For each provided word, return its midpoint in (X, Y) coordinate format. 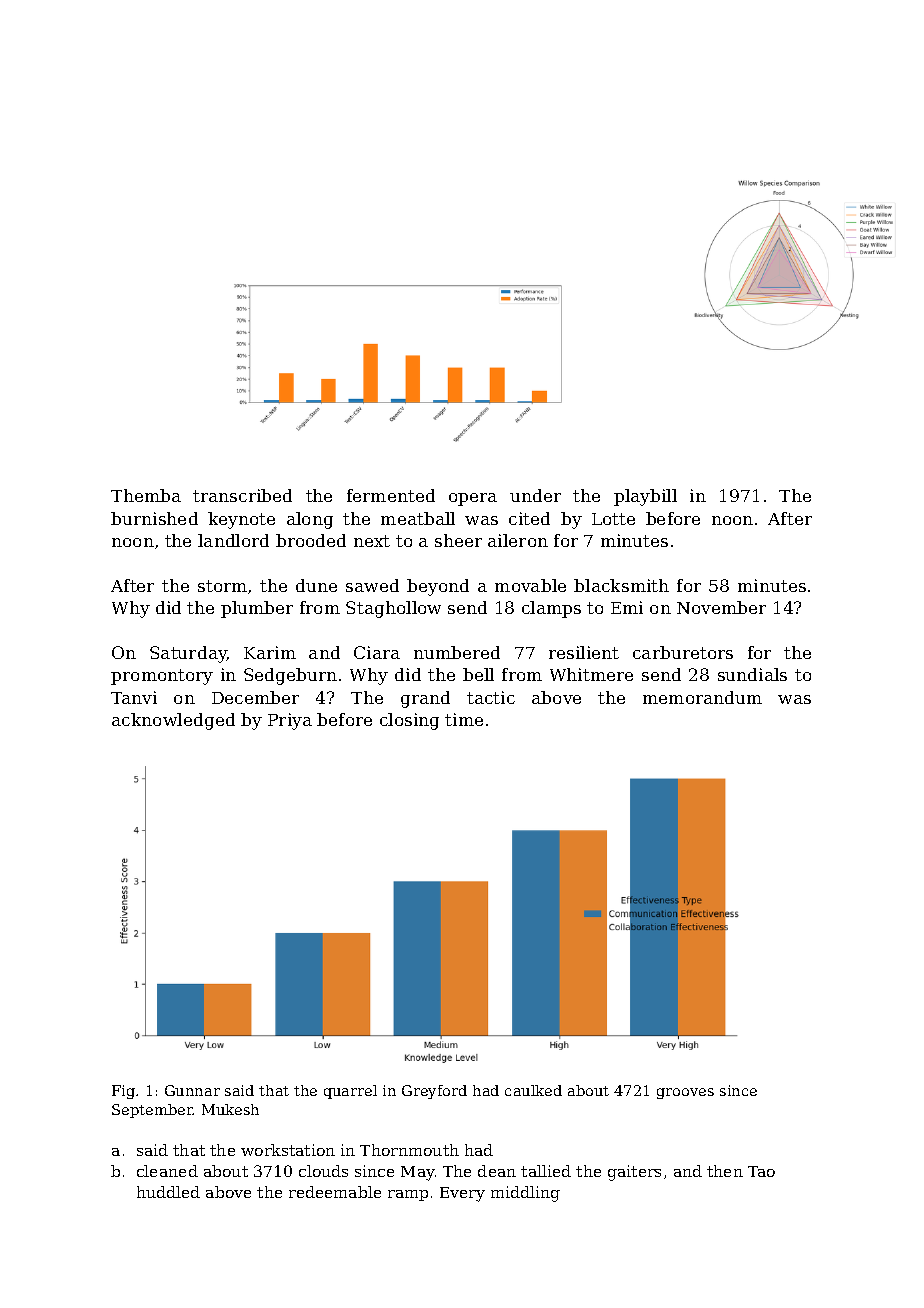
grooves (685, 1093)
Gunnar (192, 1090)
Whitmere (591, 674)
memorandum (702, 697)
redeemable (335, 1192)
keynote (241, 520)
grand (425, 699)
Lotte (613, 519)
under (535, 495)
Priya (290, 721)
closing (409, 721)
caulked (533, 1090)
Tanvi (134, 697)
